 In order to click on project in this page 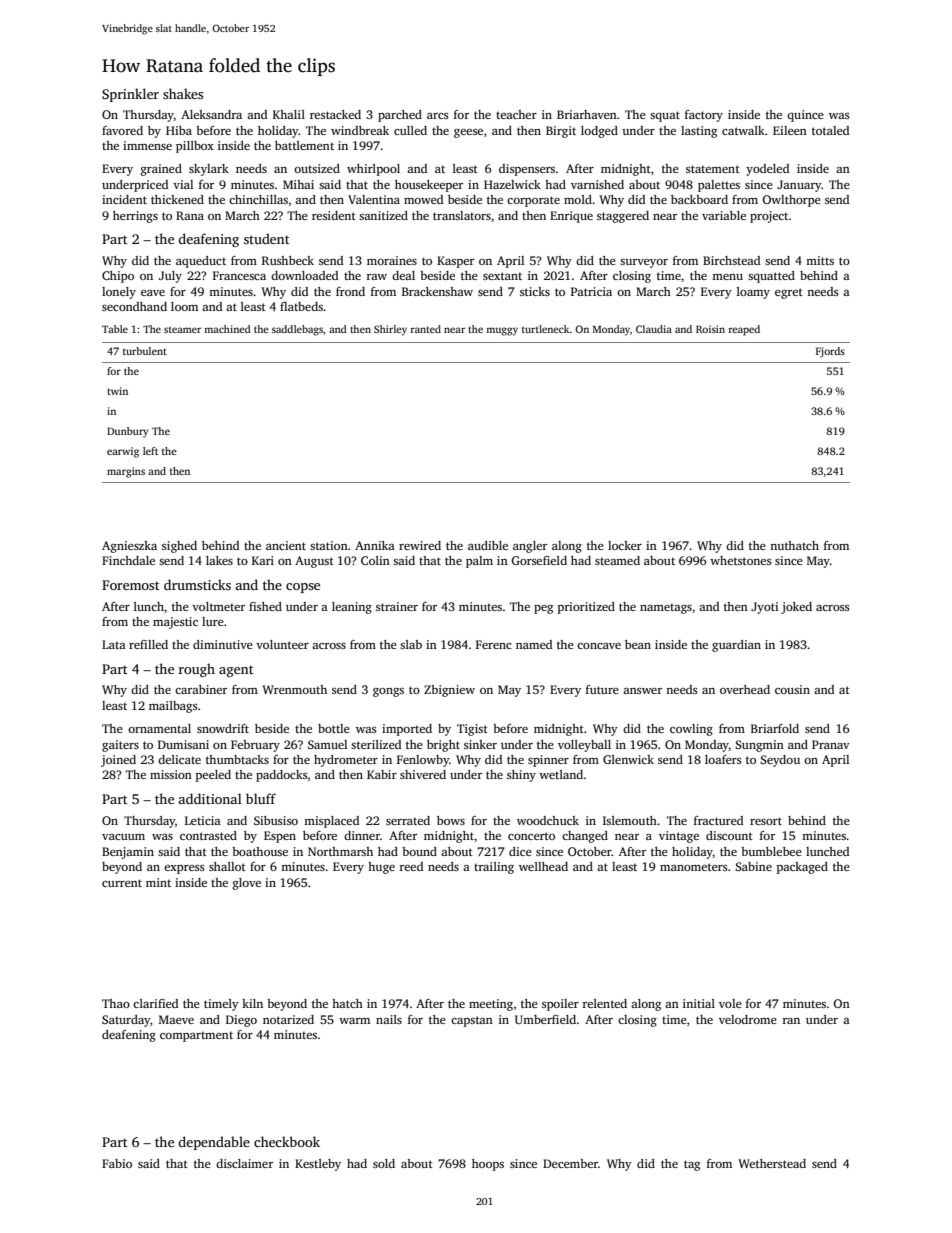, I will do `click(769, 217)`.
